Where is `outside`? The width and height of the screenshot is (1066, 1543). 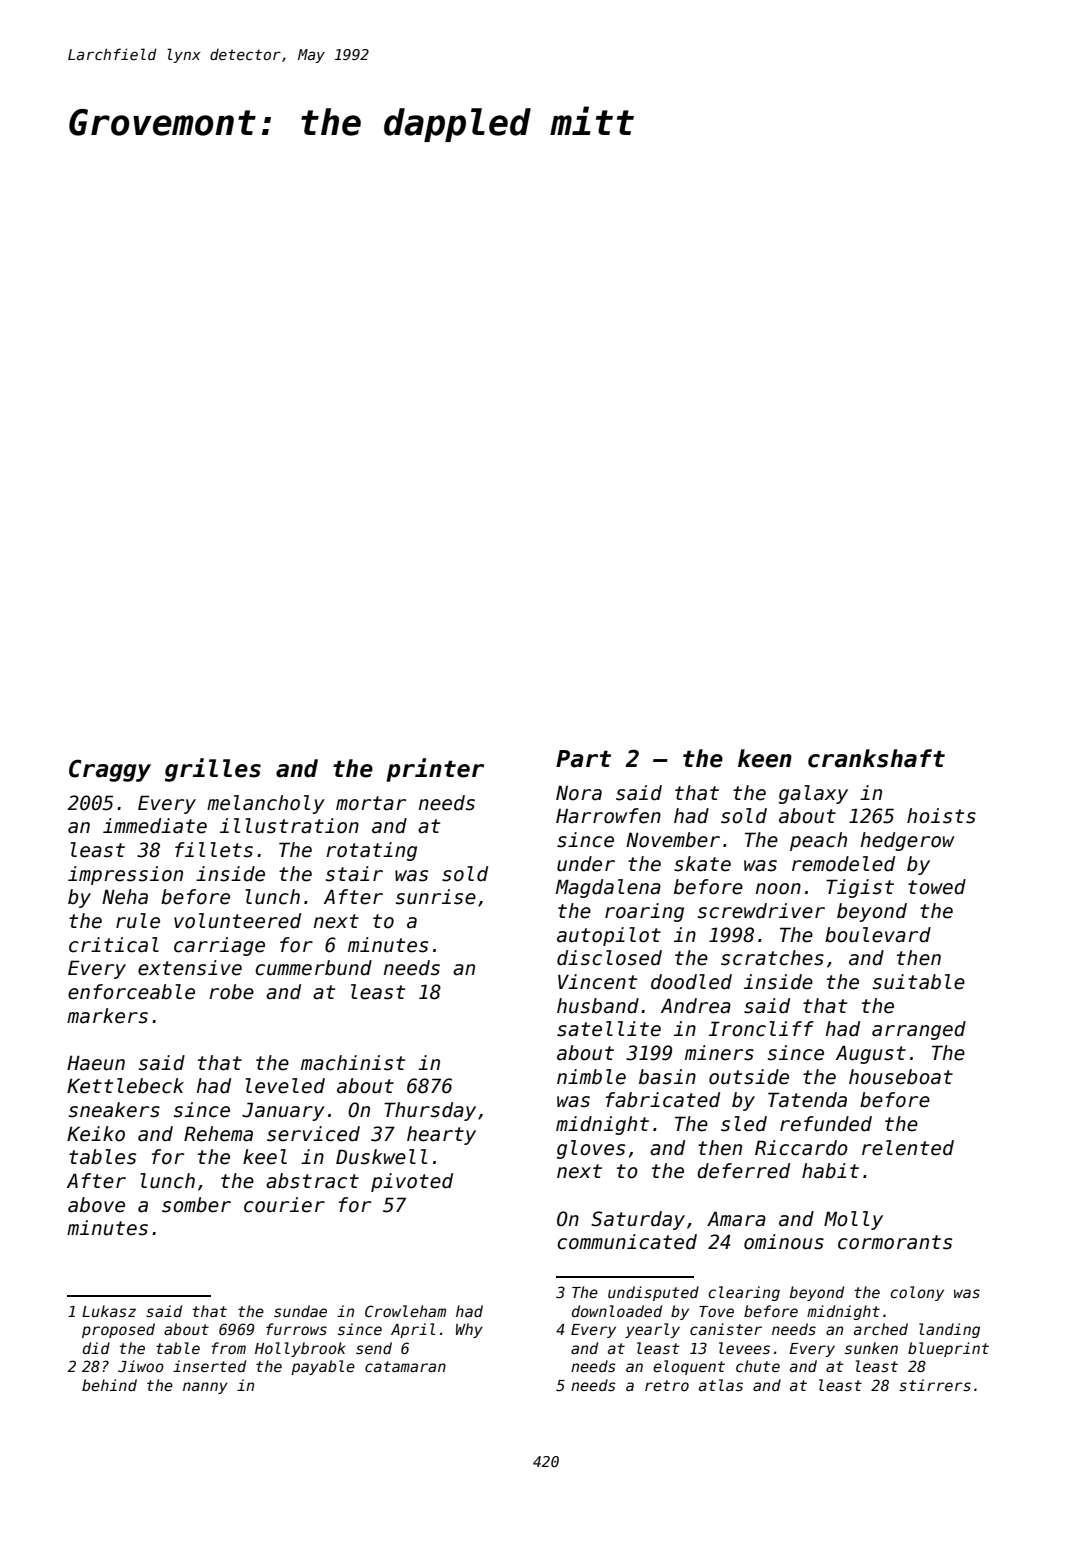 outside is located at coordinates (749, 1077).
